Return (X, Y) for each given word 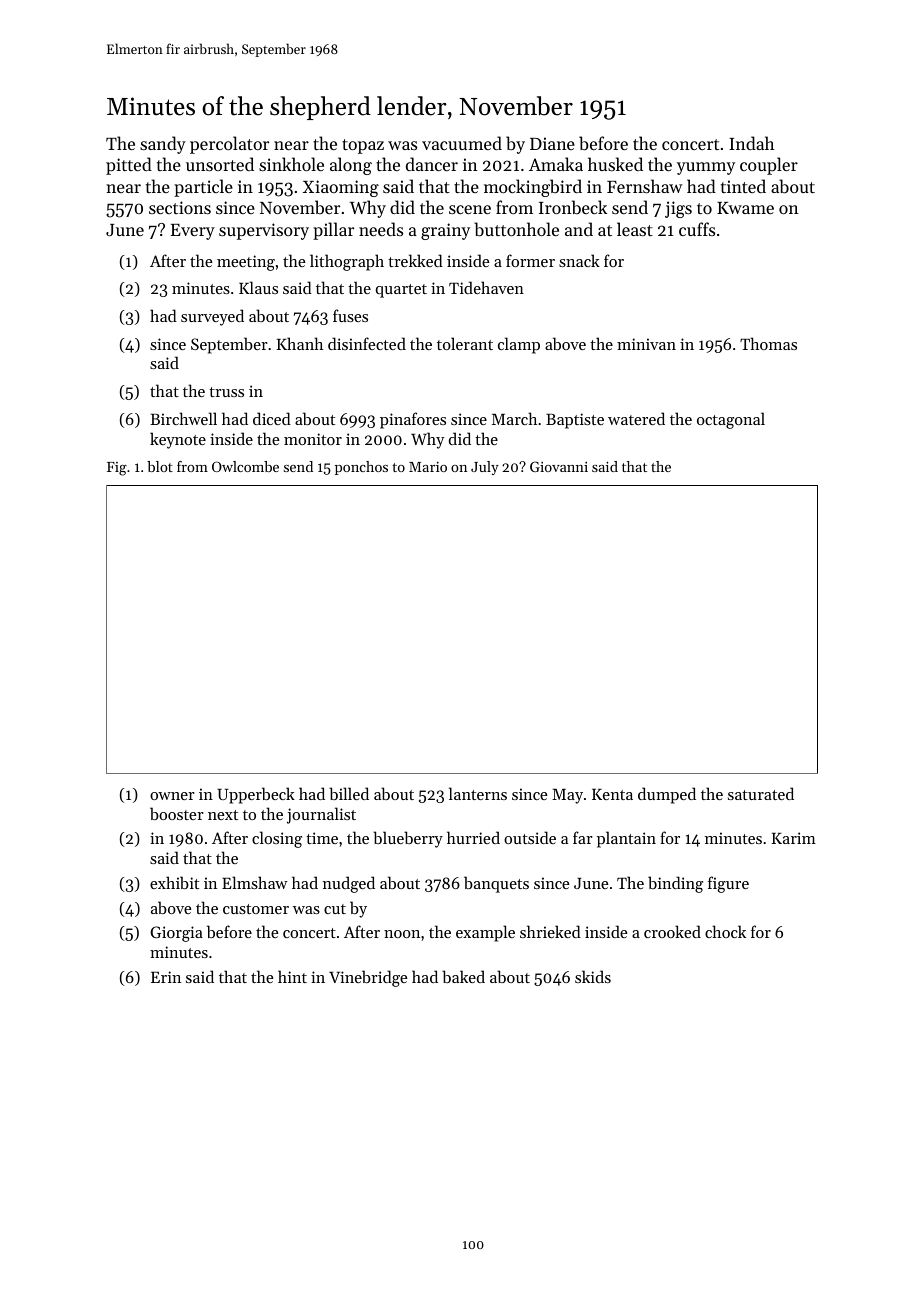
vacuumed (462, 143)
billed (349, 793)
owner (172, 796)
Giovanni (559, 466)
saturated (761, 793)
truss (226, 392)
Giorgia (176, 934)
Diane (552, 143)
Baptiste (575, 421)
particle (203, 188)
